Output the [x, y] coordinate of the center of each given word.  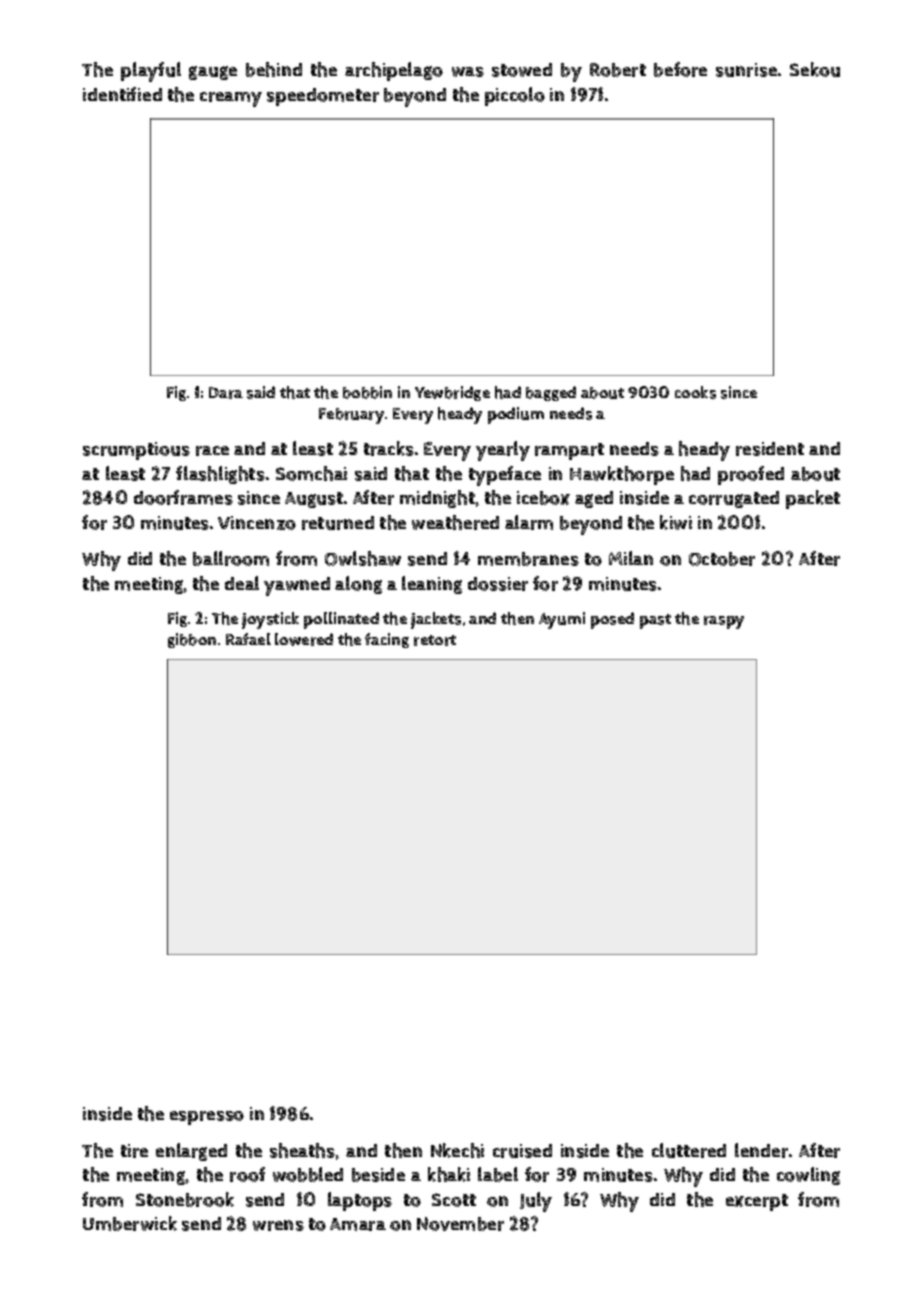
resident [770, 449]
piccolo [515, 96]
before [680, 69]
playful [151, 72]
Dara [226, 393]
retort [435, 640]
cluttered [689, 1150]
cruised [522, 1151]
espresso [207, 1118]
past [655, 621]
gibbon [192, 640]
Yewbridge [452, 393]
